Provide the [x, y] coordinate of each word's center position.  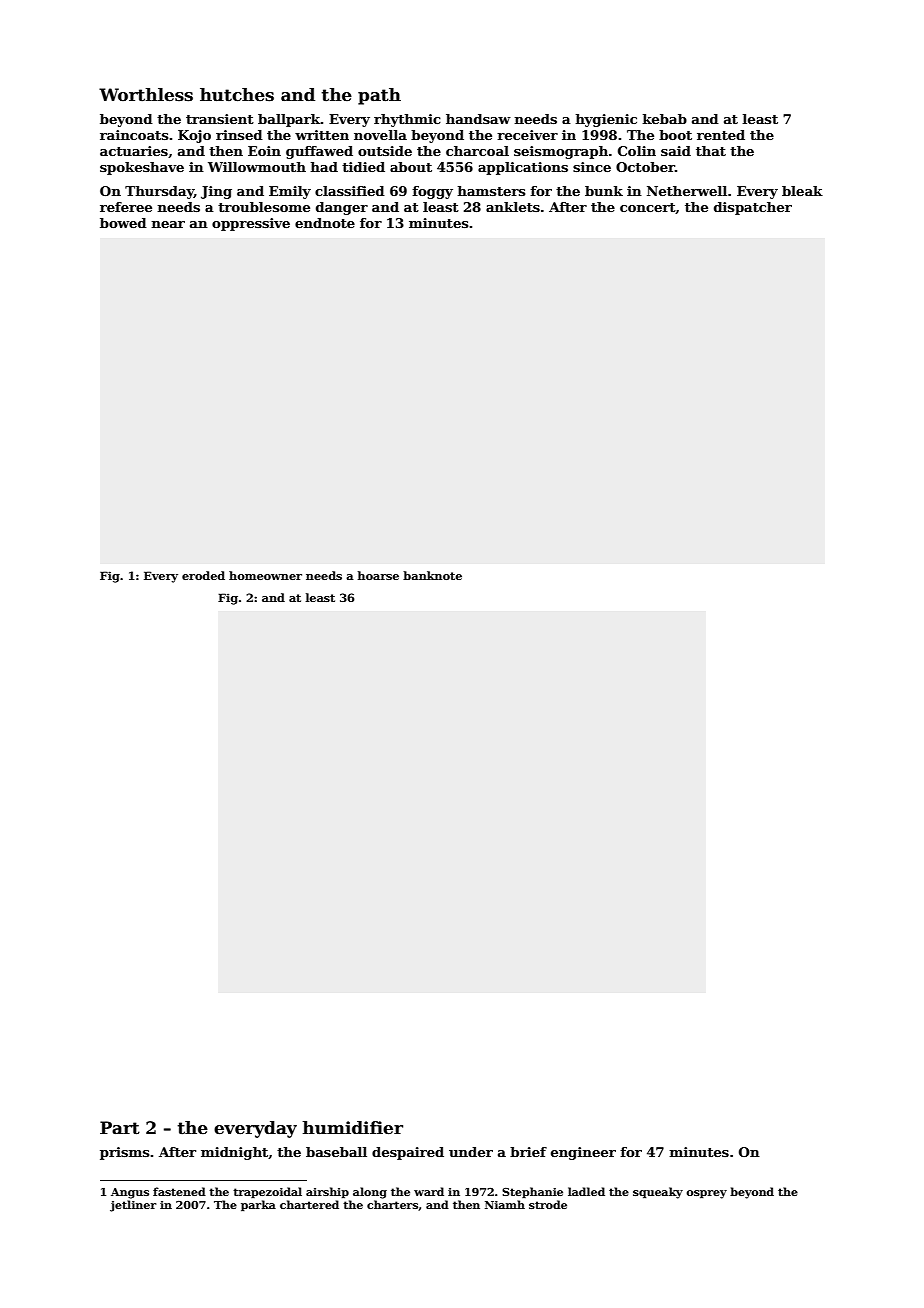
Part [120, 1128]
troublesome [264, 207]
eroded [203, 575]
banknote [432, 575]
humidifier [353, 1128]
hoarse [378, 575]
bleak [802, 191]
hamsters [491, 191]
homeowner [265, 575]
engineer [583, 1153]
